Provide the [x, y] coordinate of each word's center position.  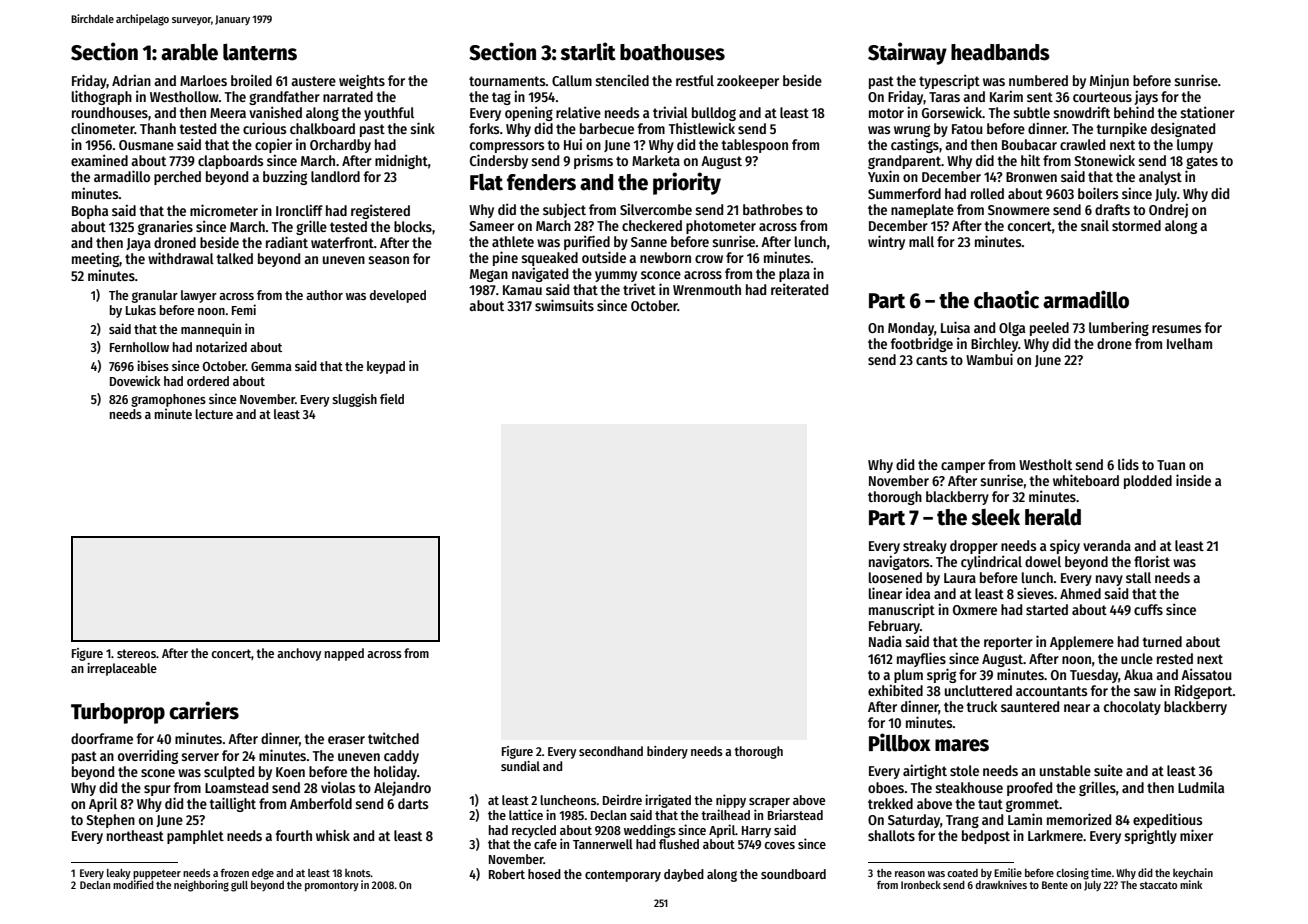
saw [1145, 692]
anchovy [299, 654]
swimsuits [564, 305]
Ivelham [1189, 343]
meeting [96, 259]
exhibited [895, 690]
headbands [1000, 52]
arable [189, 52]
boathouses [672, 52]
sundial [520, 766]
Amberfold [321, 803]
